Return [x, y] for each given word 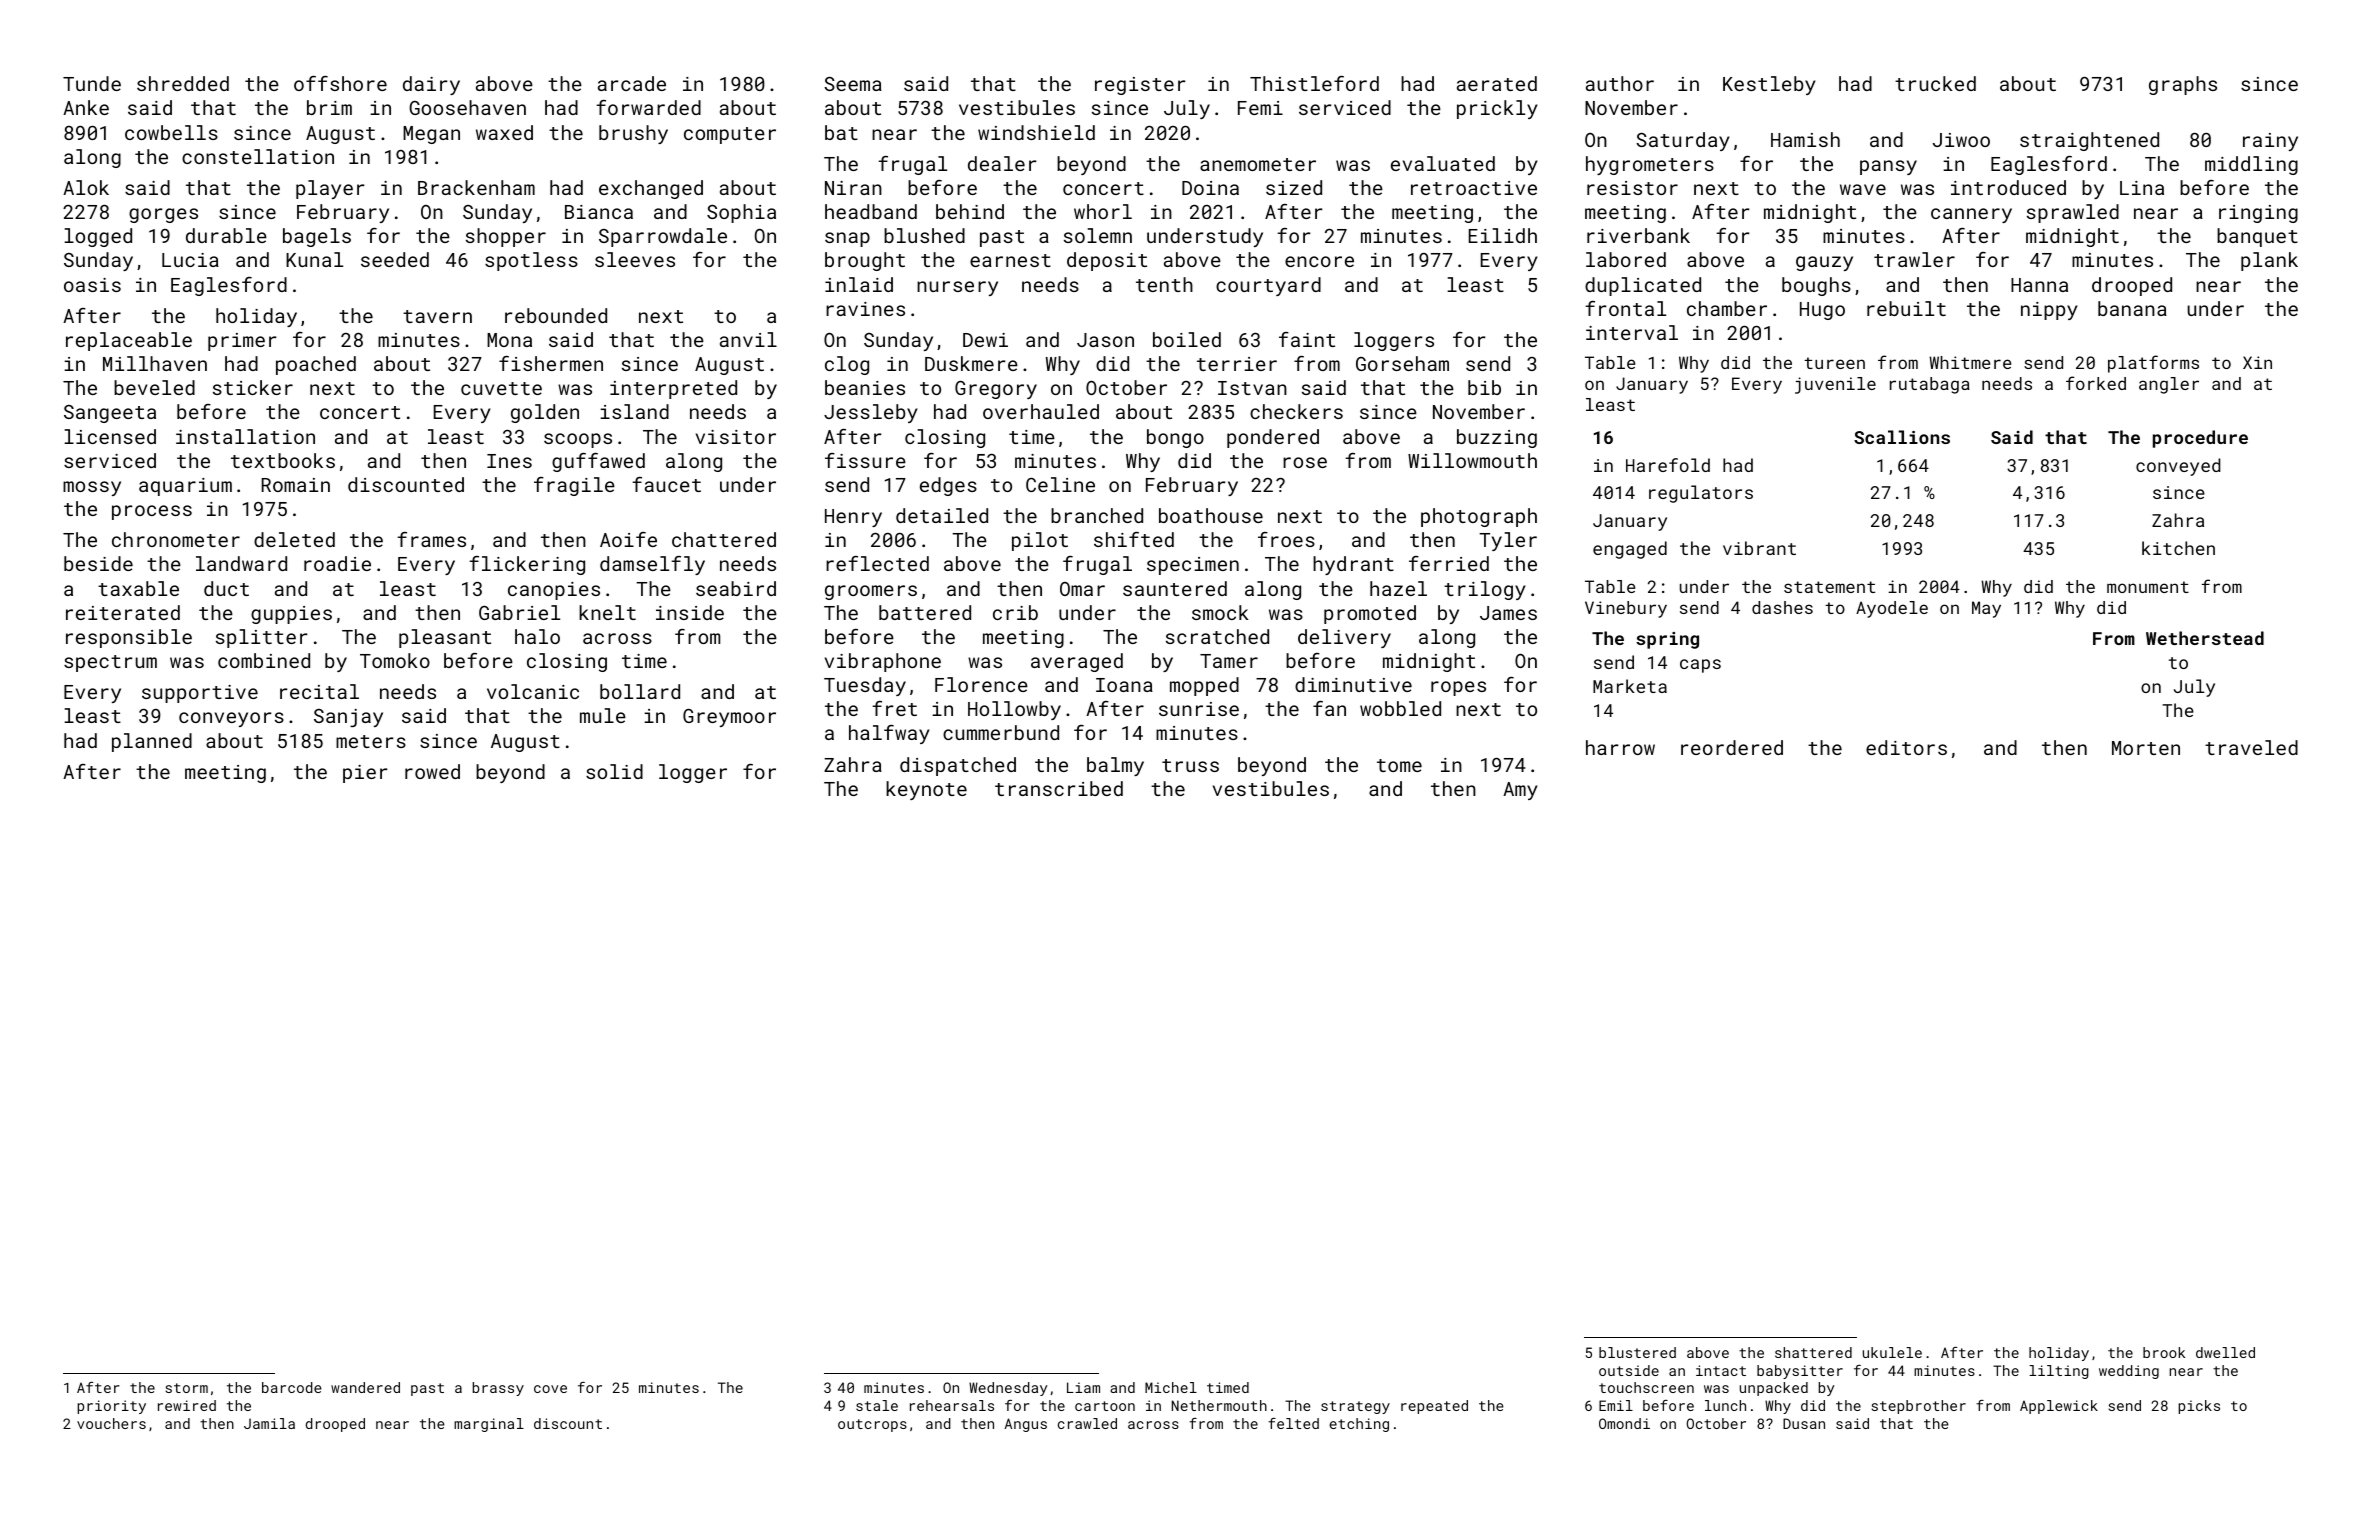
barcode [291, 1387]
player [330, 189]
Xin [2257, 362]
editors [1906, 747]
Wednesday [1008, 1389]
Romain [296, 485]
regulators [1701, 494]
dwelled [2225, 1352]
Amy [1520, 791]
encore [1319, 261]
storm [187, 1388]
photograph [1479, 517]
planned [152, 742]
